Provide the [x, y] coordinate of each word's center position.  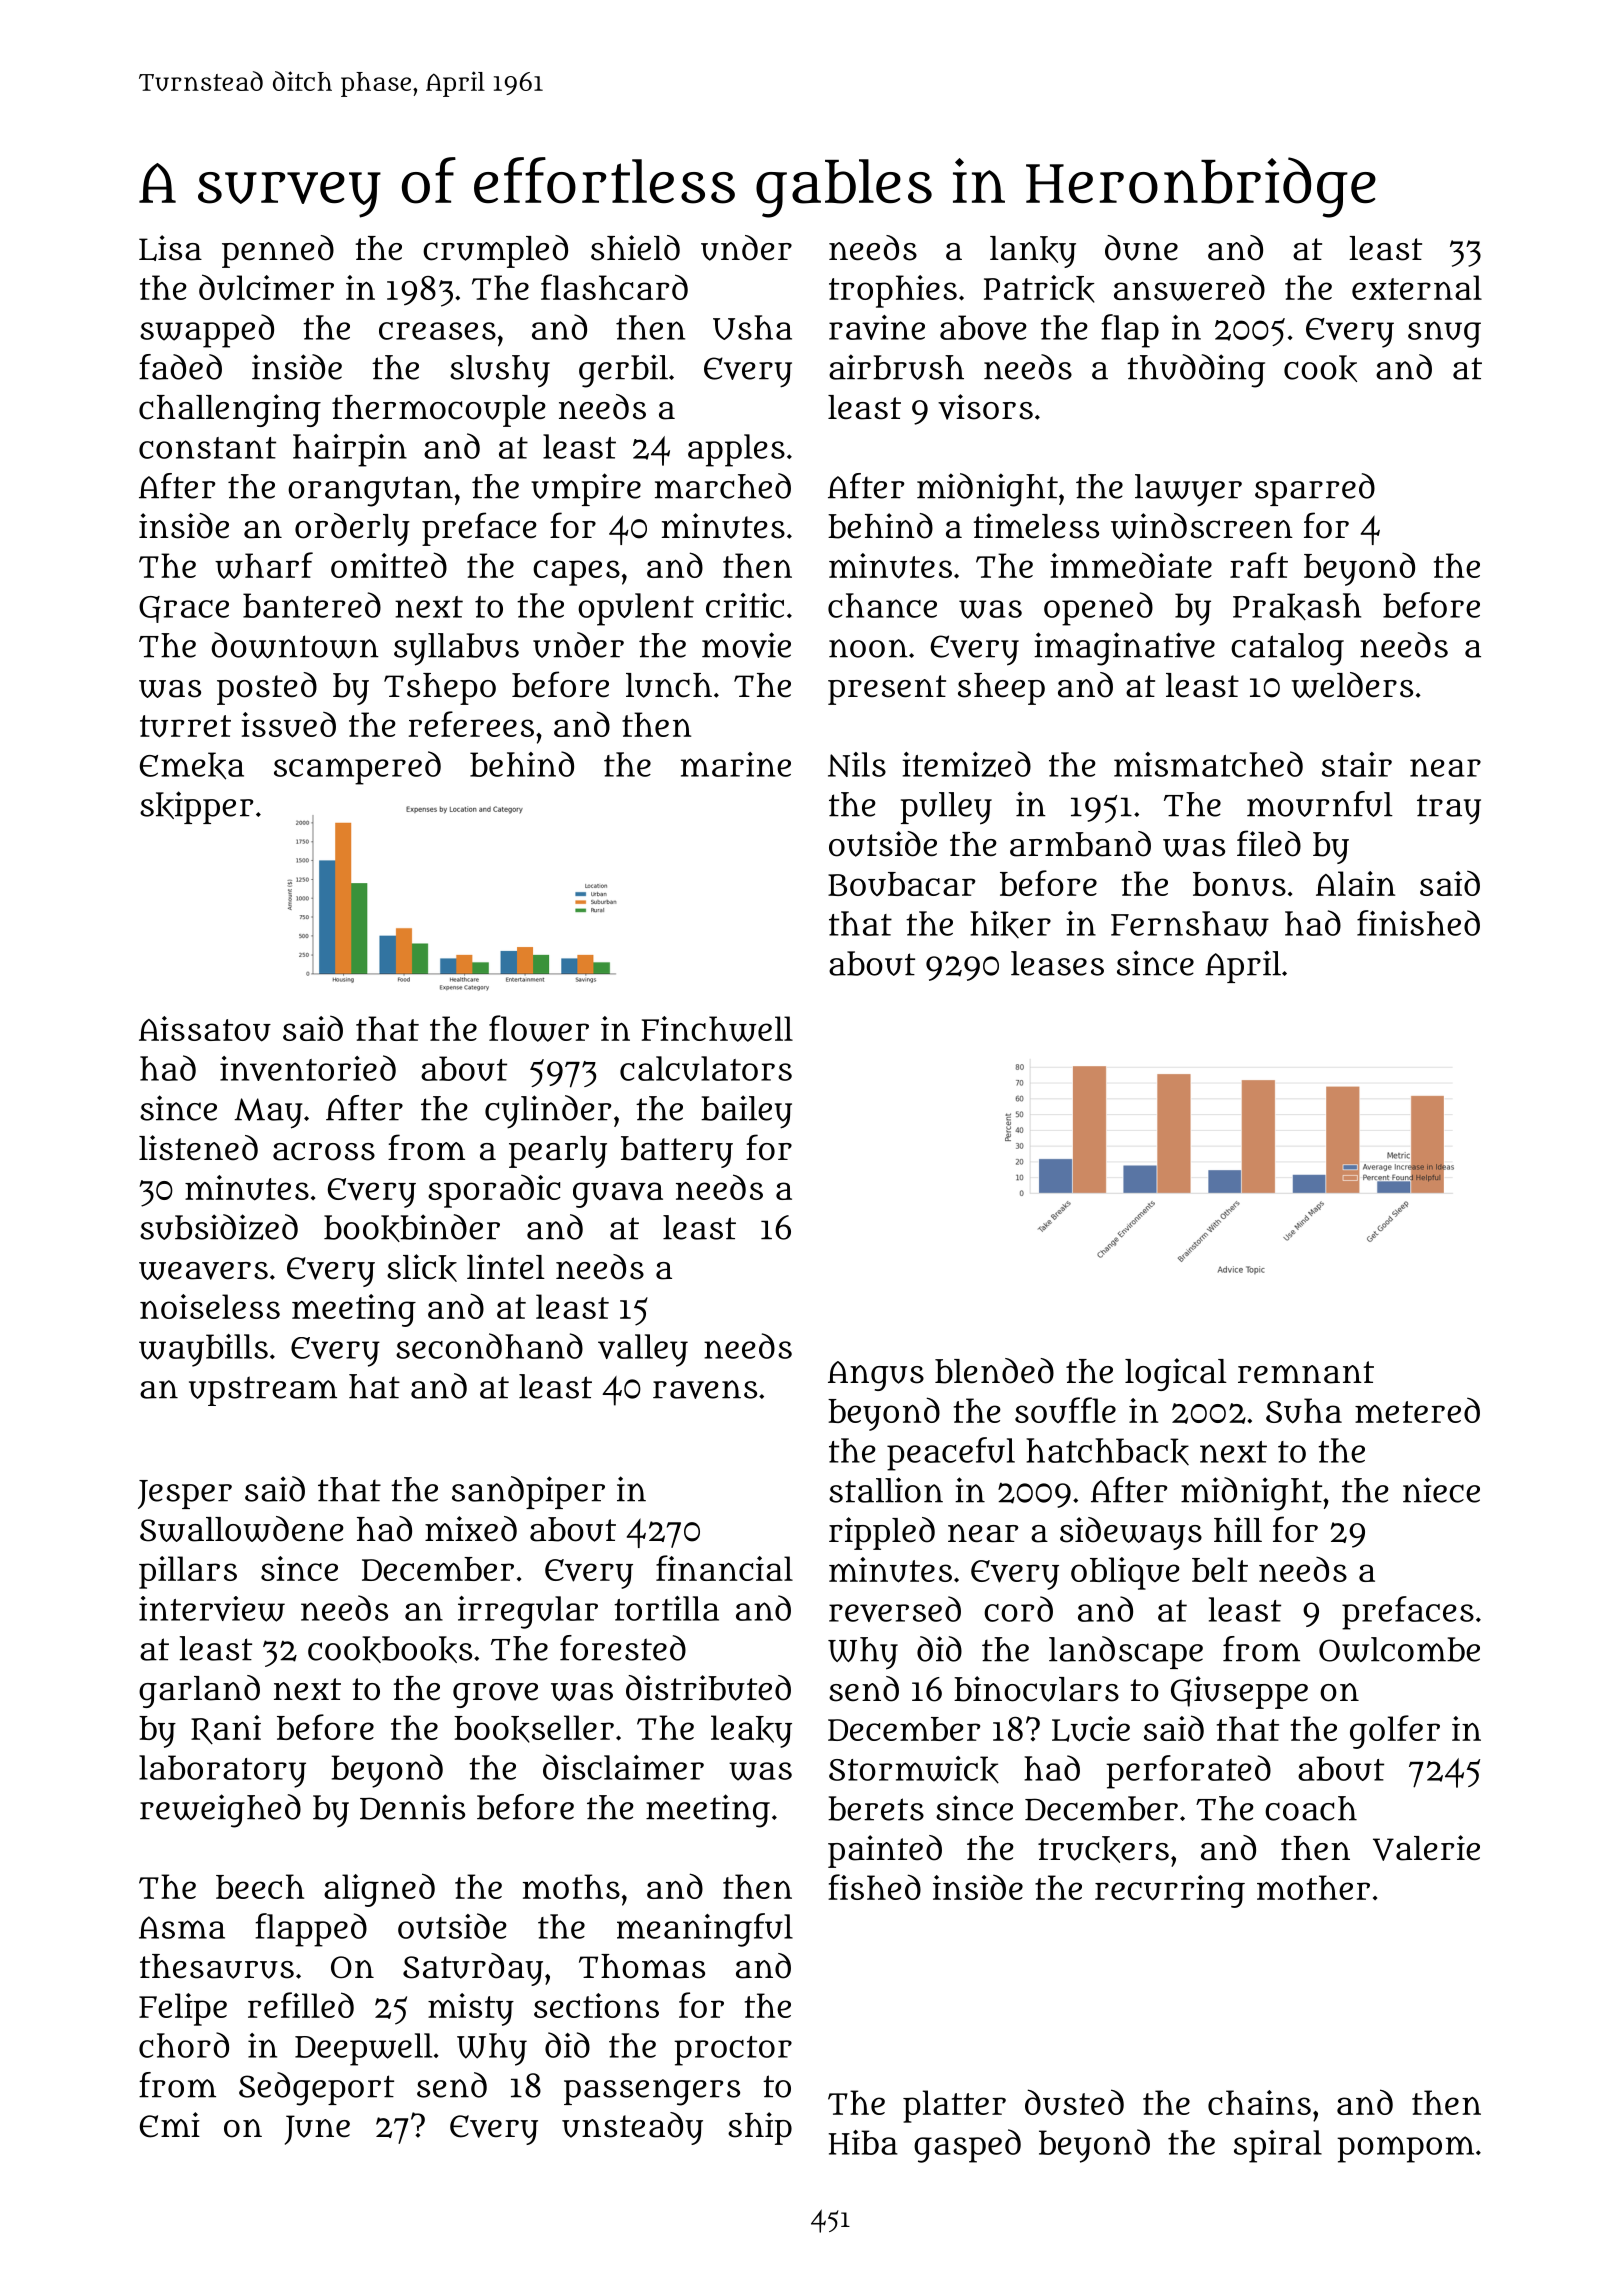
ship [760, 2128]
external [1417, 287]
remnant [1306, 1372]
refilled [301, 2005]
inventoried [308, 1068]
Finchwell [717, 1029]
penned [278, 251]
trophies [893, 291]
